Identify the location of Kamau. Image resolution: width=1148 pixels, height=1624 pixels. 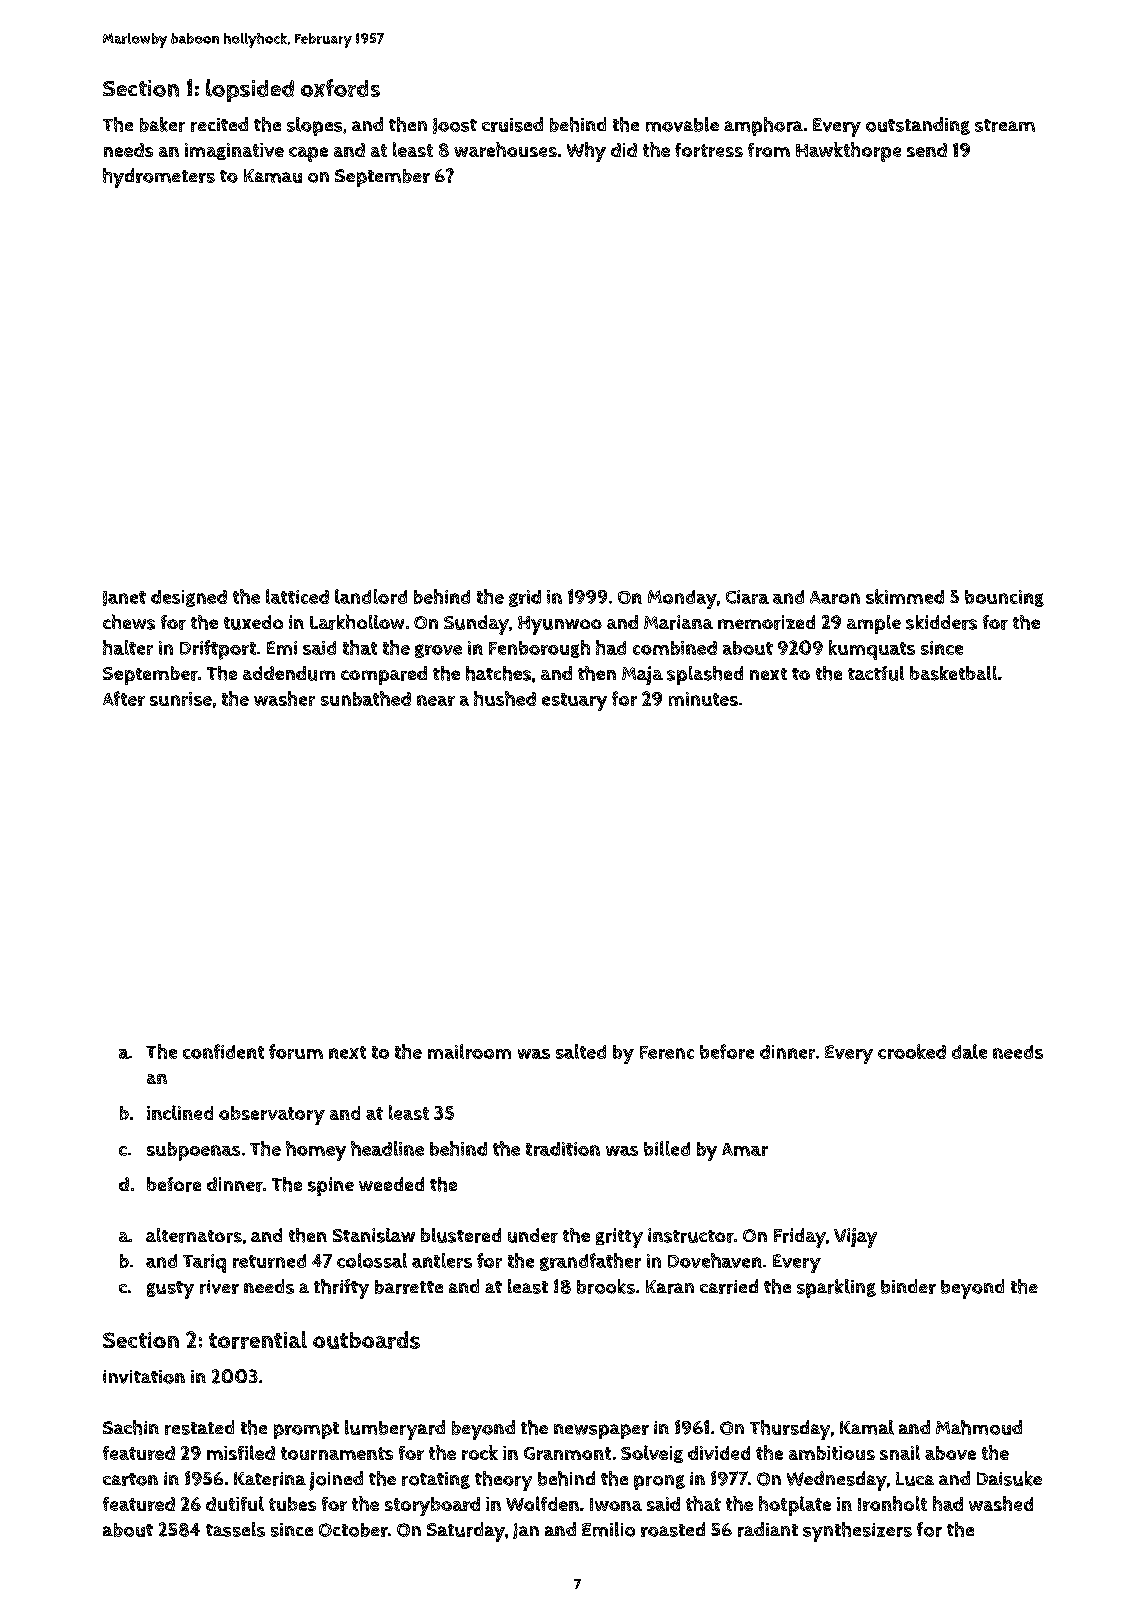
(273, 176).
